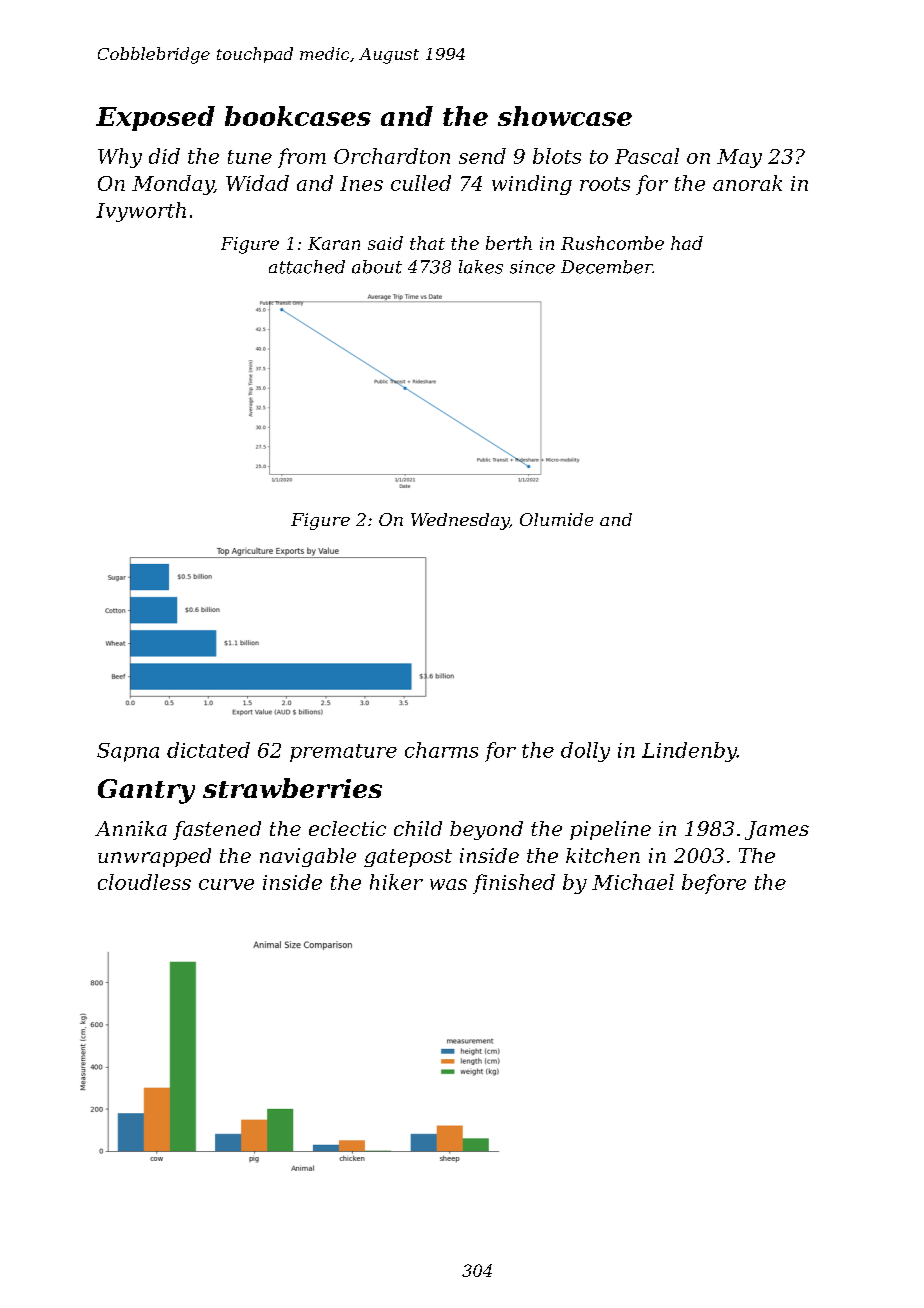 The width and height of the page is (924, 1308). I want to click on cloudless, so click(144, 882).
